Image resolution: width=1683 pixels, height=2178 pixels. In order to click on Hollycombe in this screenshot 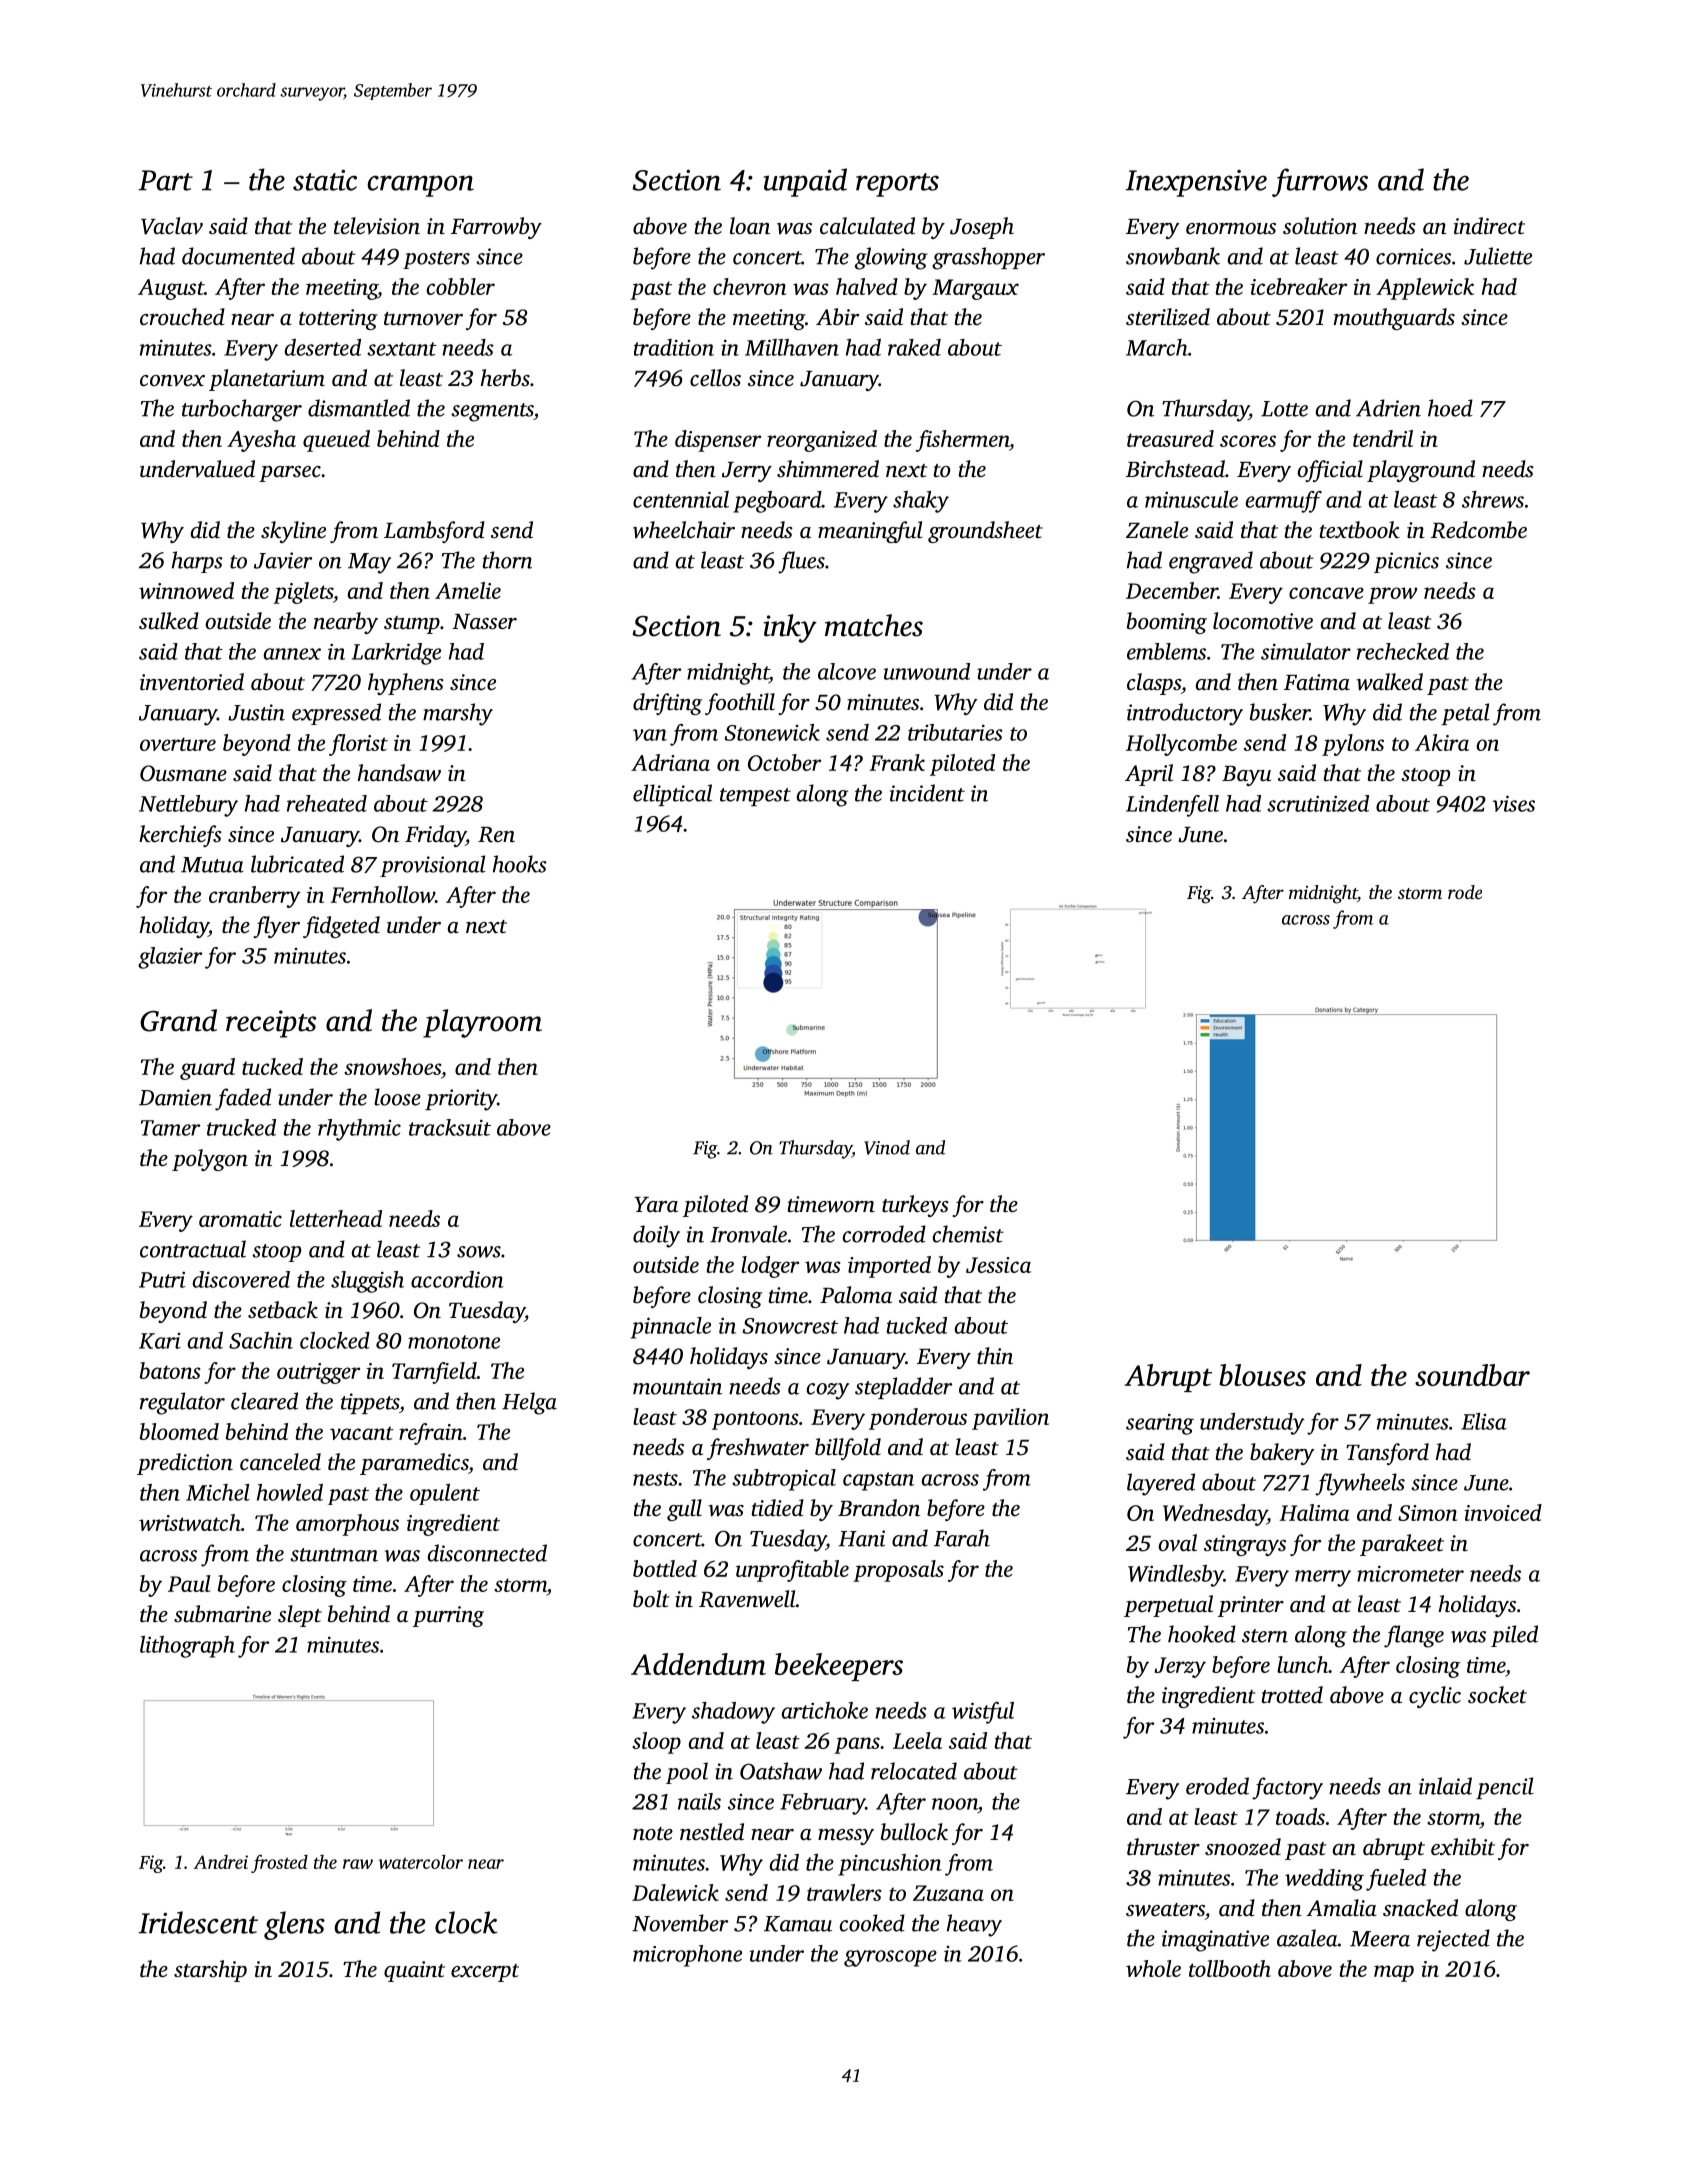, I will do `click(1181, 745)`.
